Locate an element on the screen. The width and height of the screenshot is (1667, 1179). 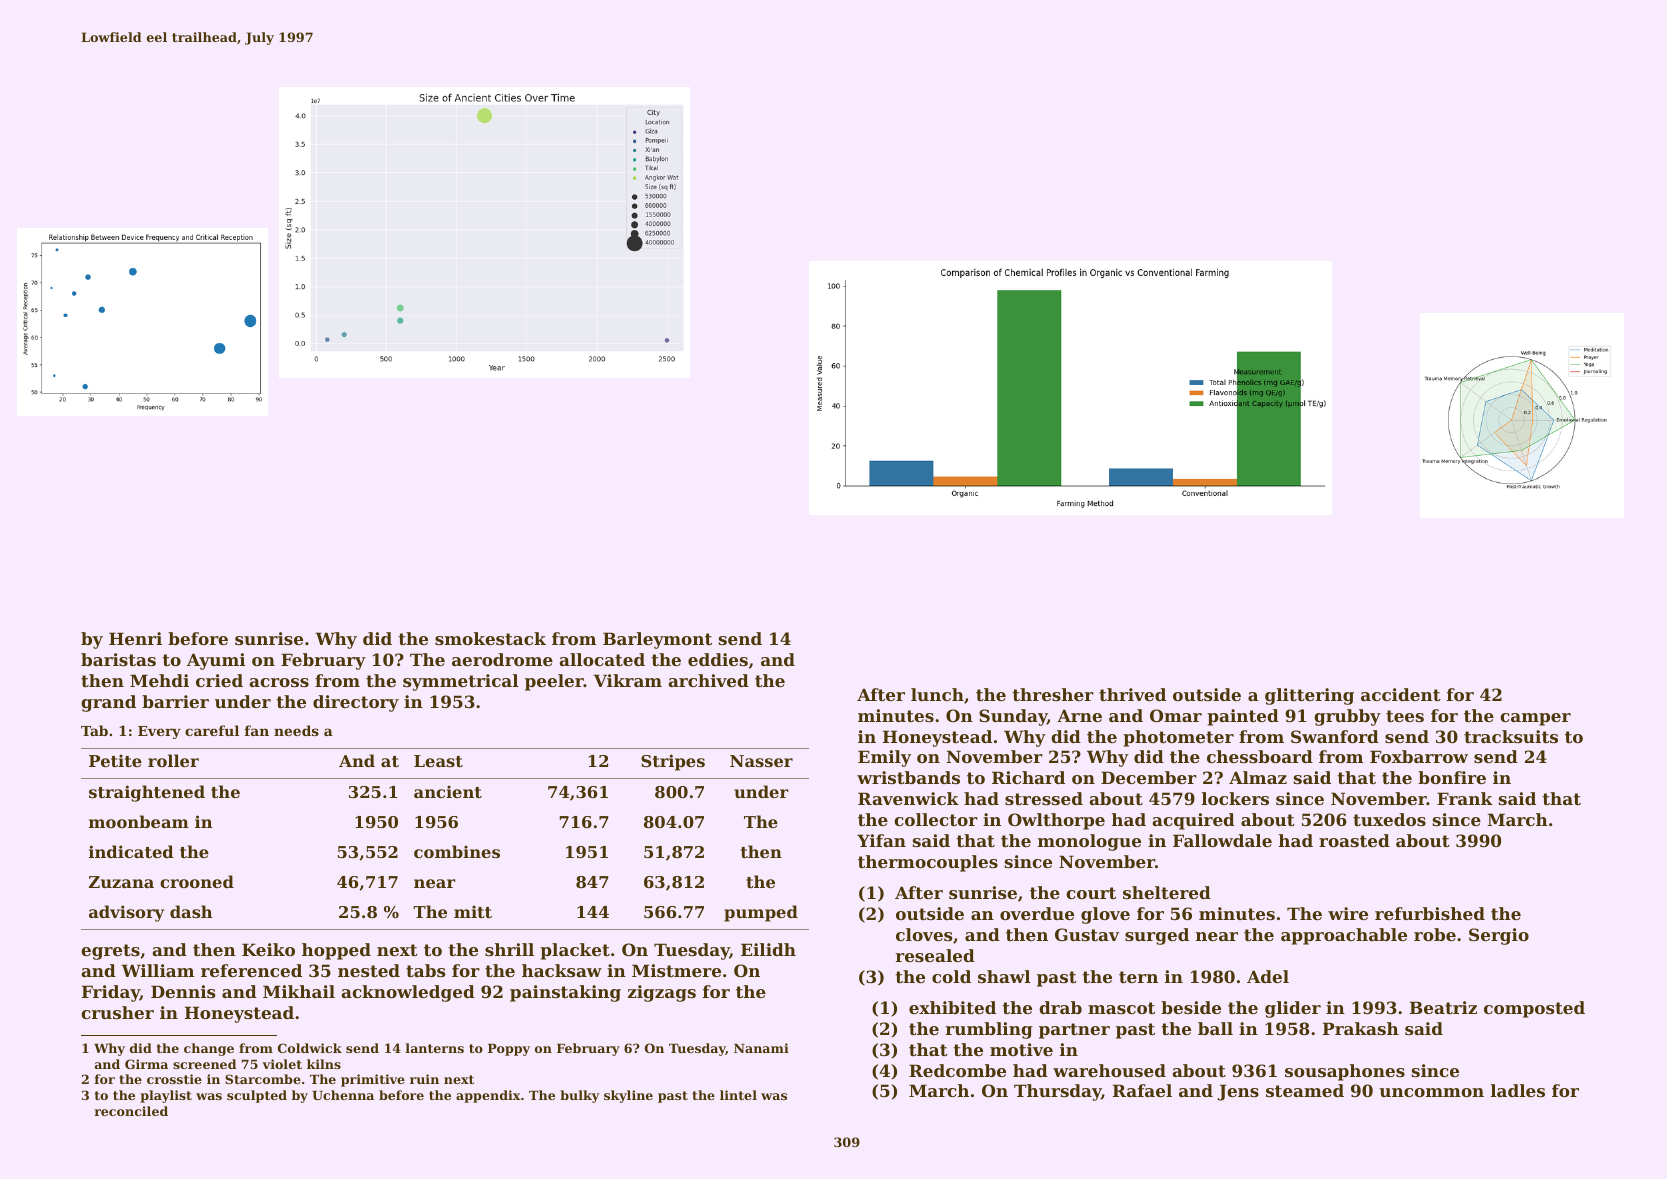
Starcombe is located at coordinates (263, 1079).
